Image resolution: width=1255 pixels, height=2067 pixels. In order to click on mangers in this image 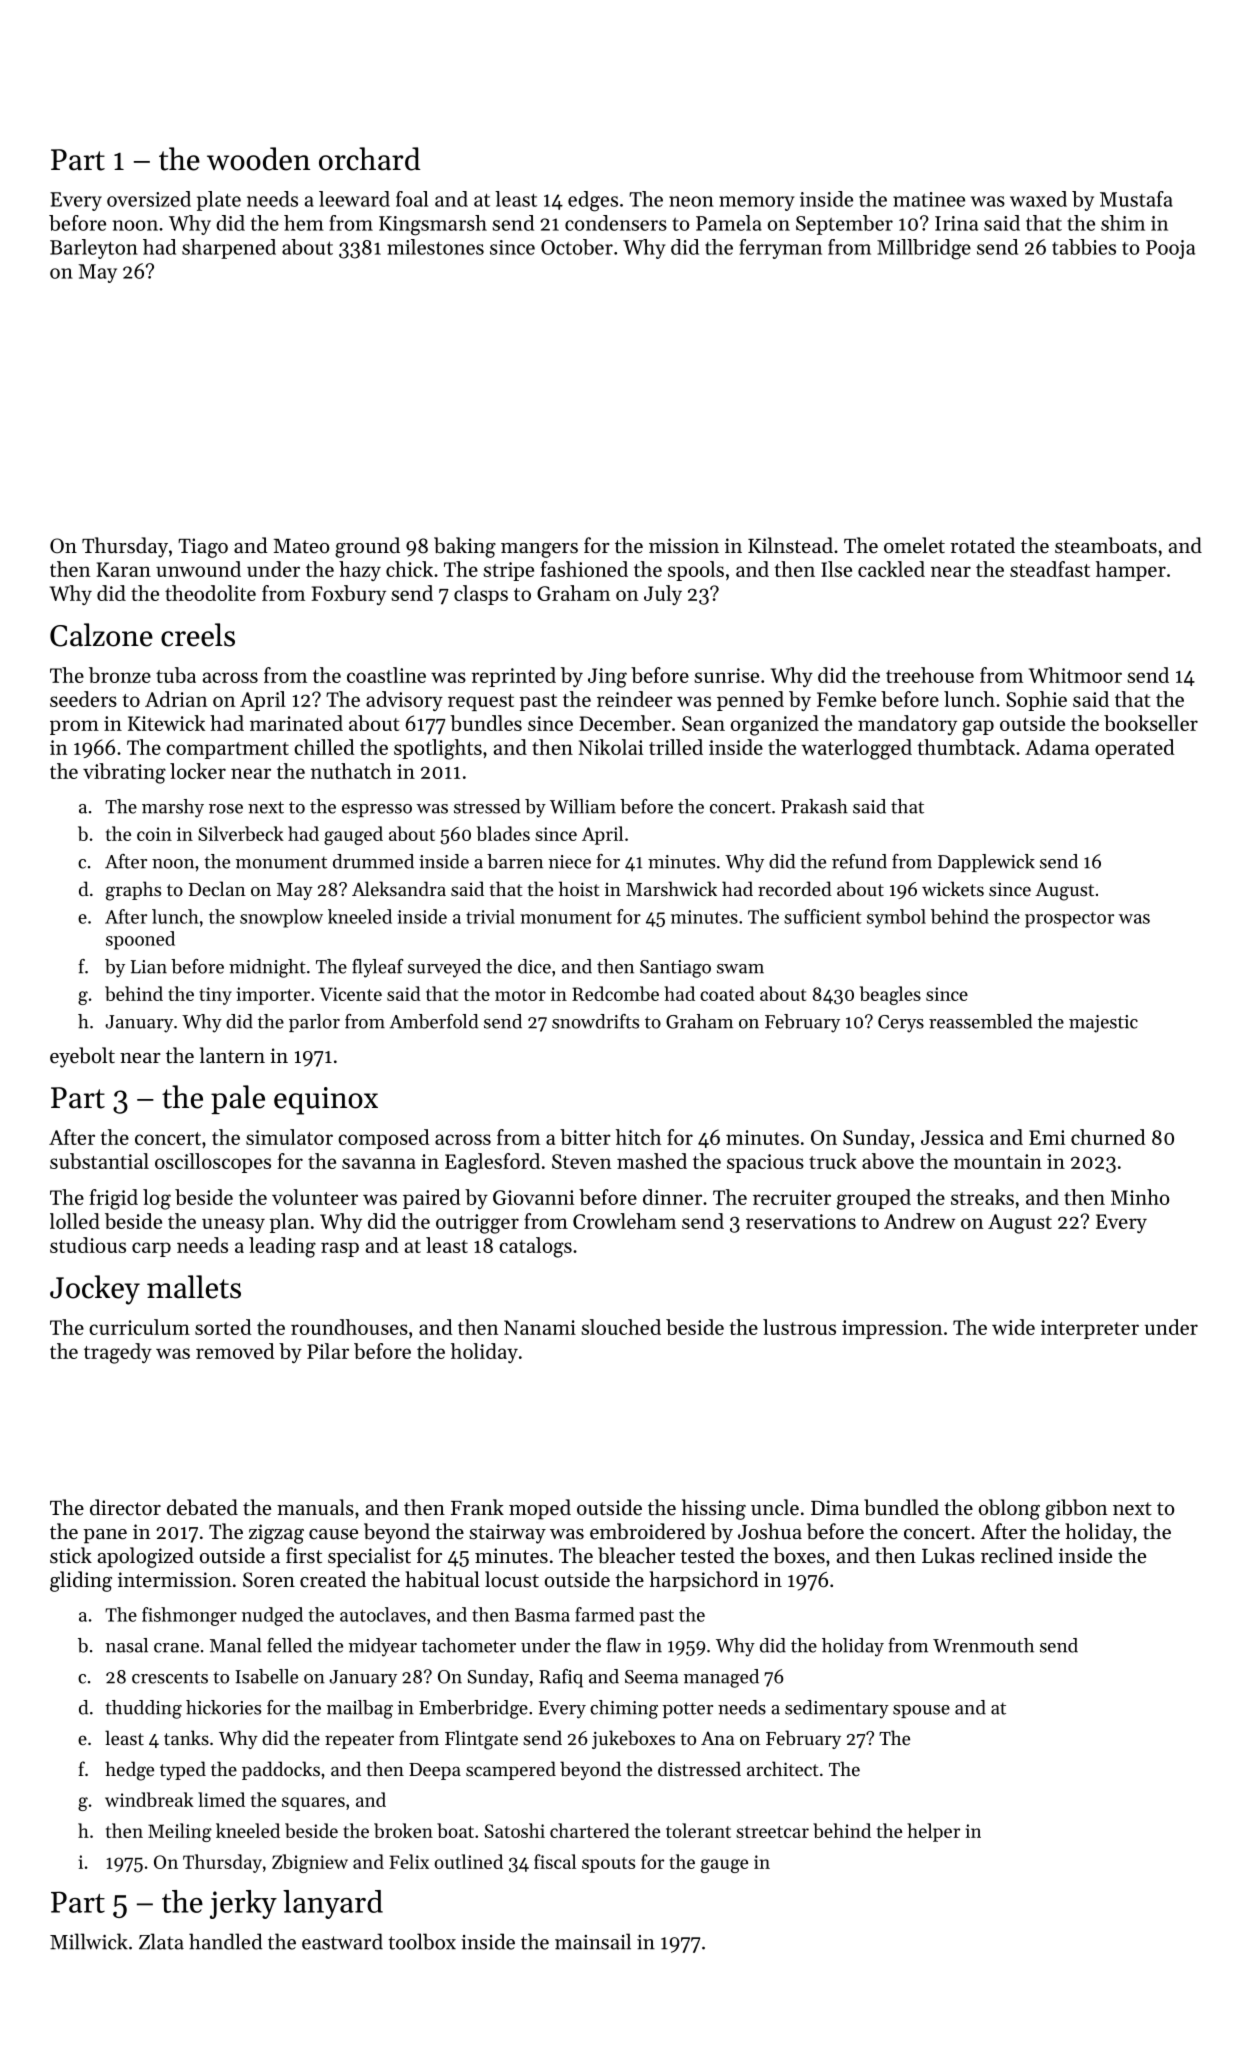, I will do `click(539, 550)`.
